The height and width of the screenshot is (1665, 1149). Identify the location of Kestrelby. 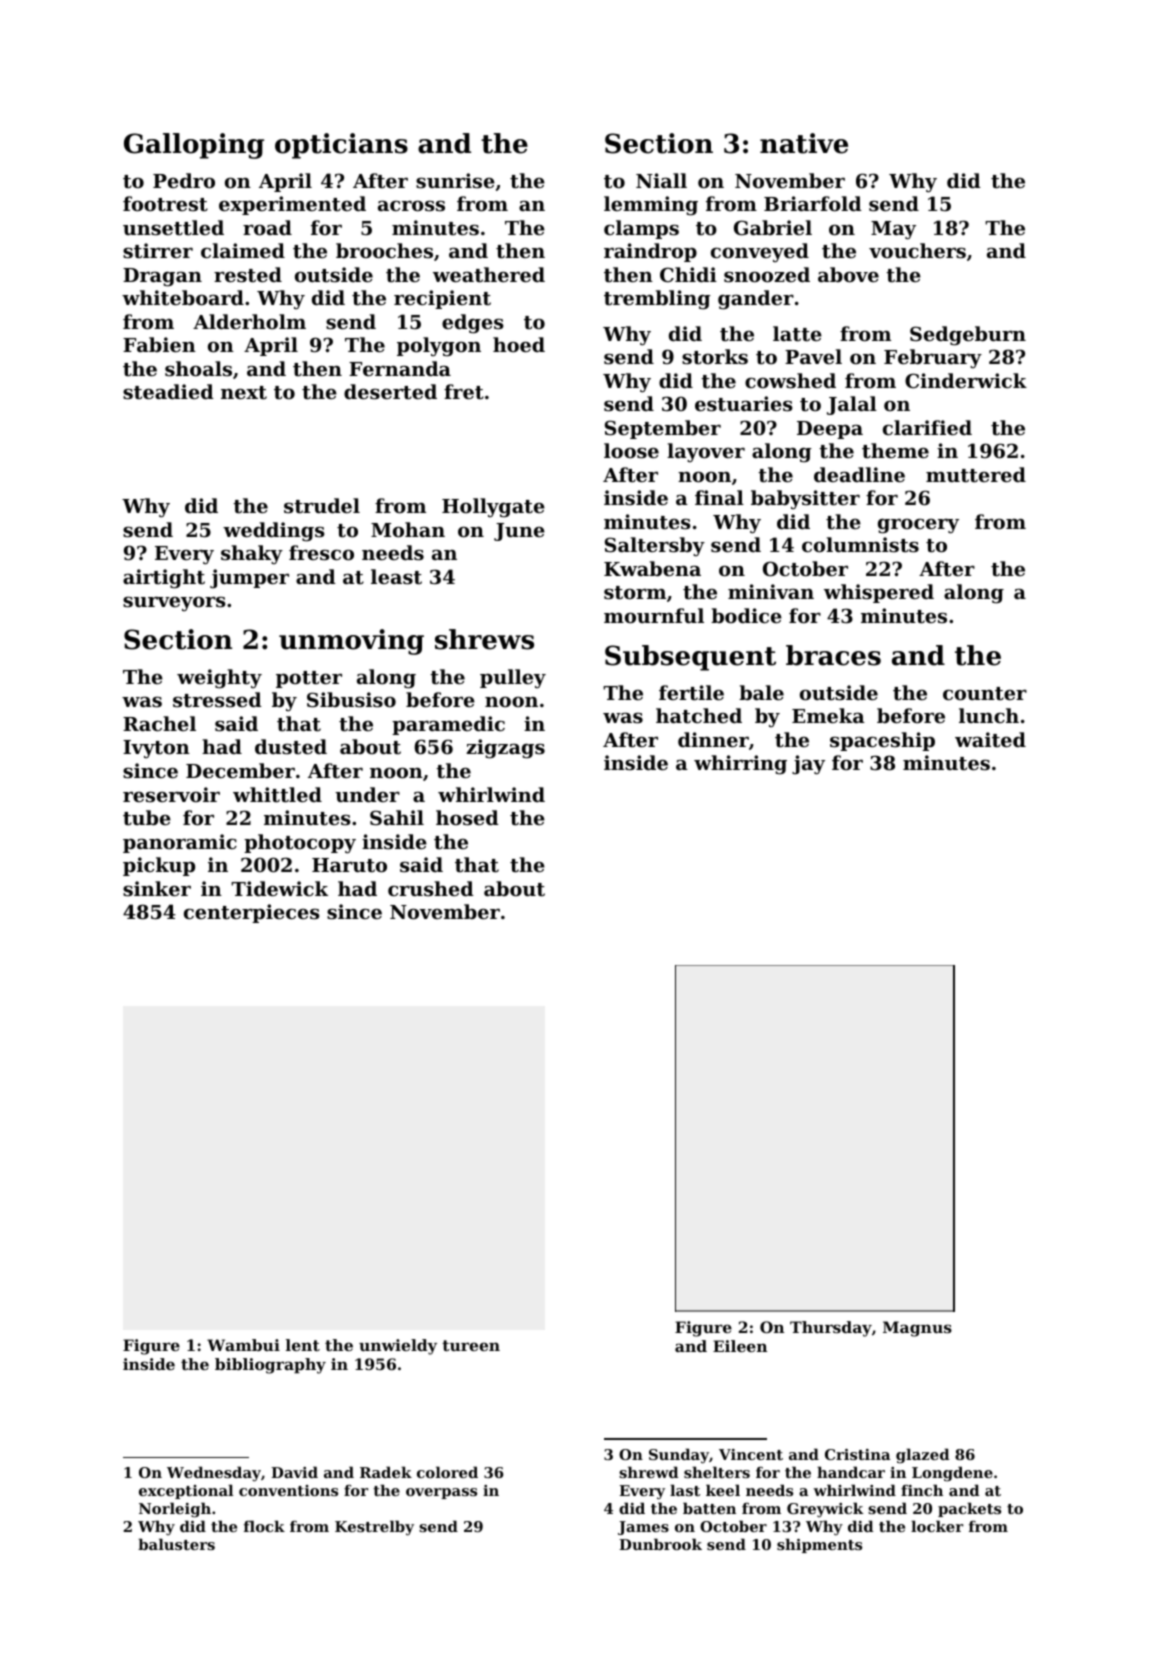
(374, 1528).
